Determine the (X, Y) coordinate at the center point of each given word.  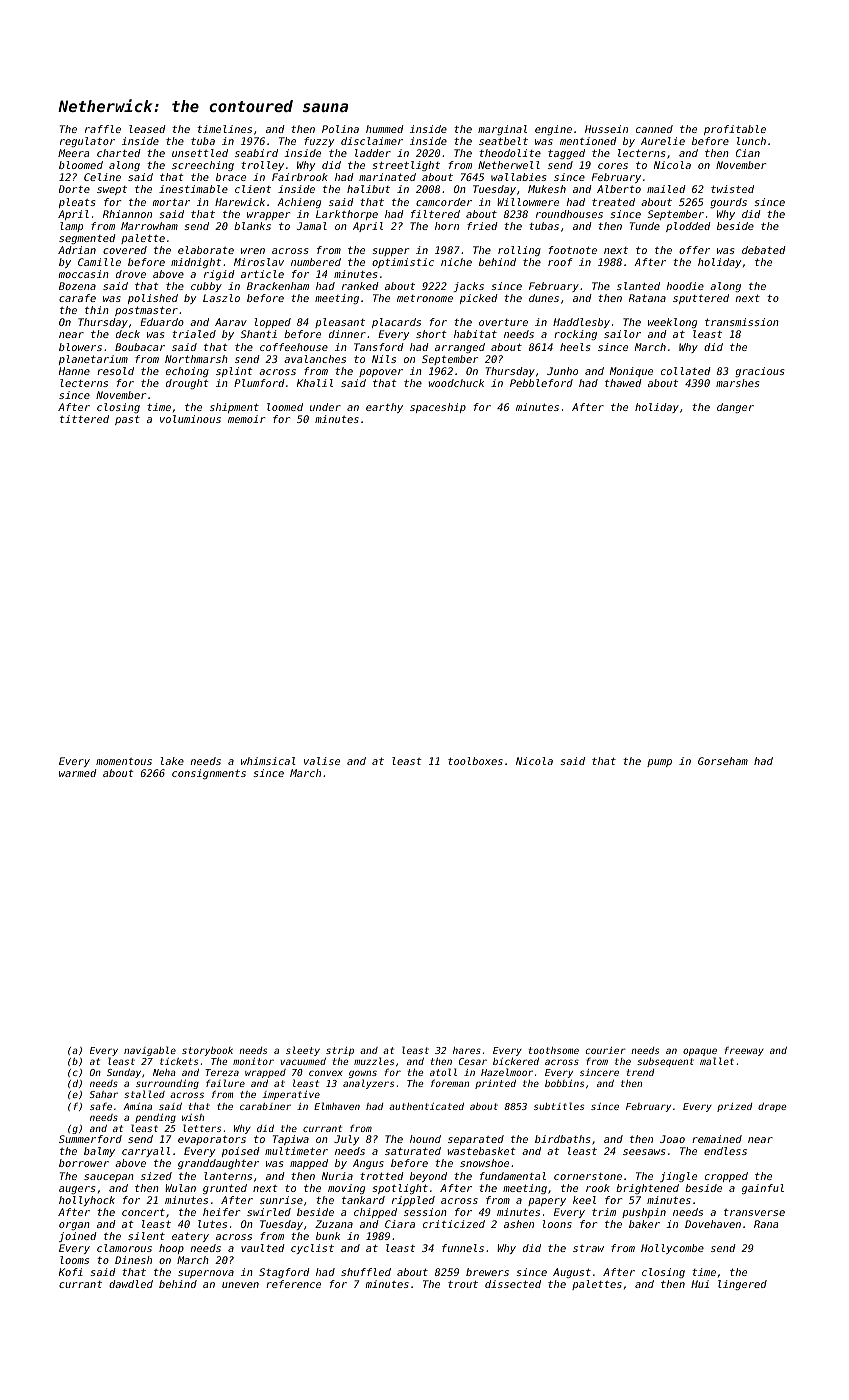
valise (322, 761)
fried (482, 226)
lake (172, 761)
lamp (71, 227)
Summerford (90, 1139)
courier (606, 1050)
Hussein (606, 129)
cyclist (312, 1249)
